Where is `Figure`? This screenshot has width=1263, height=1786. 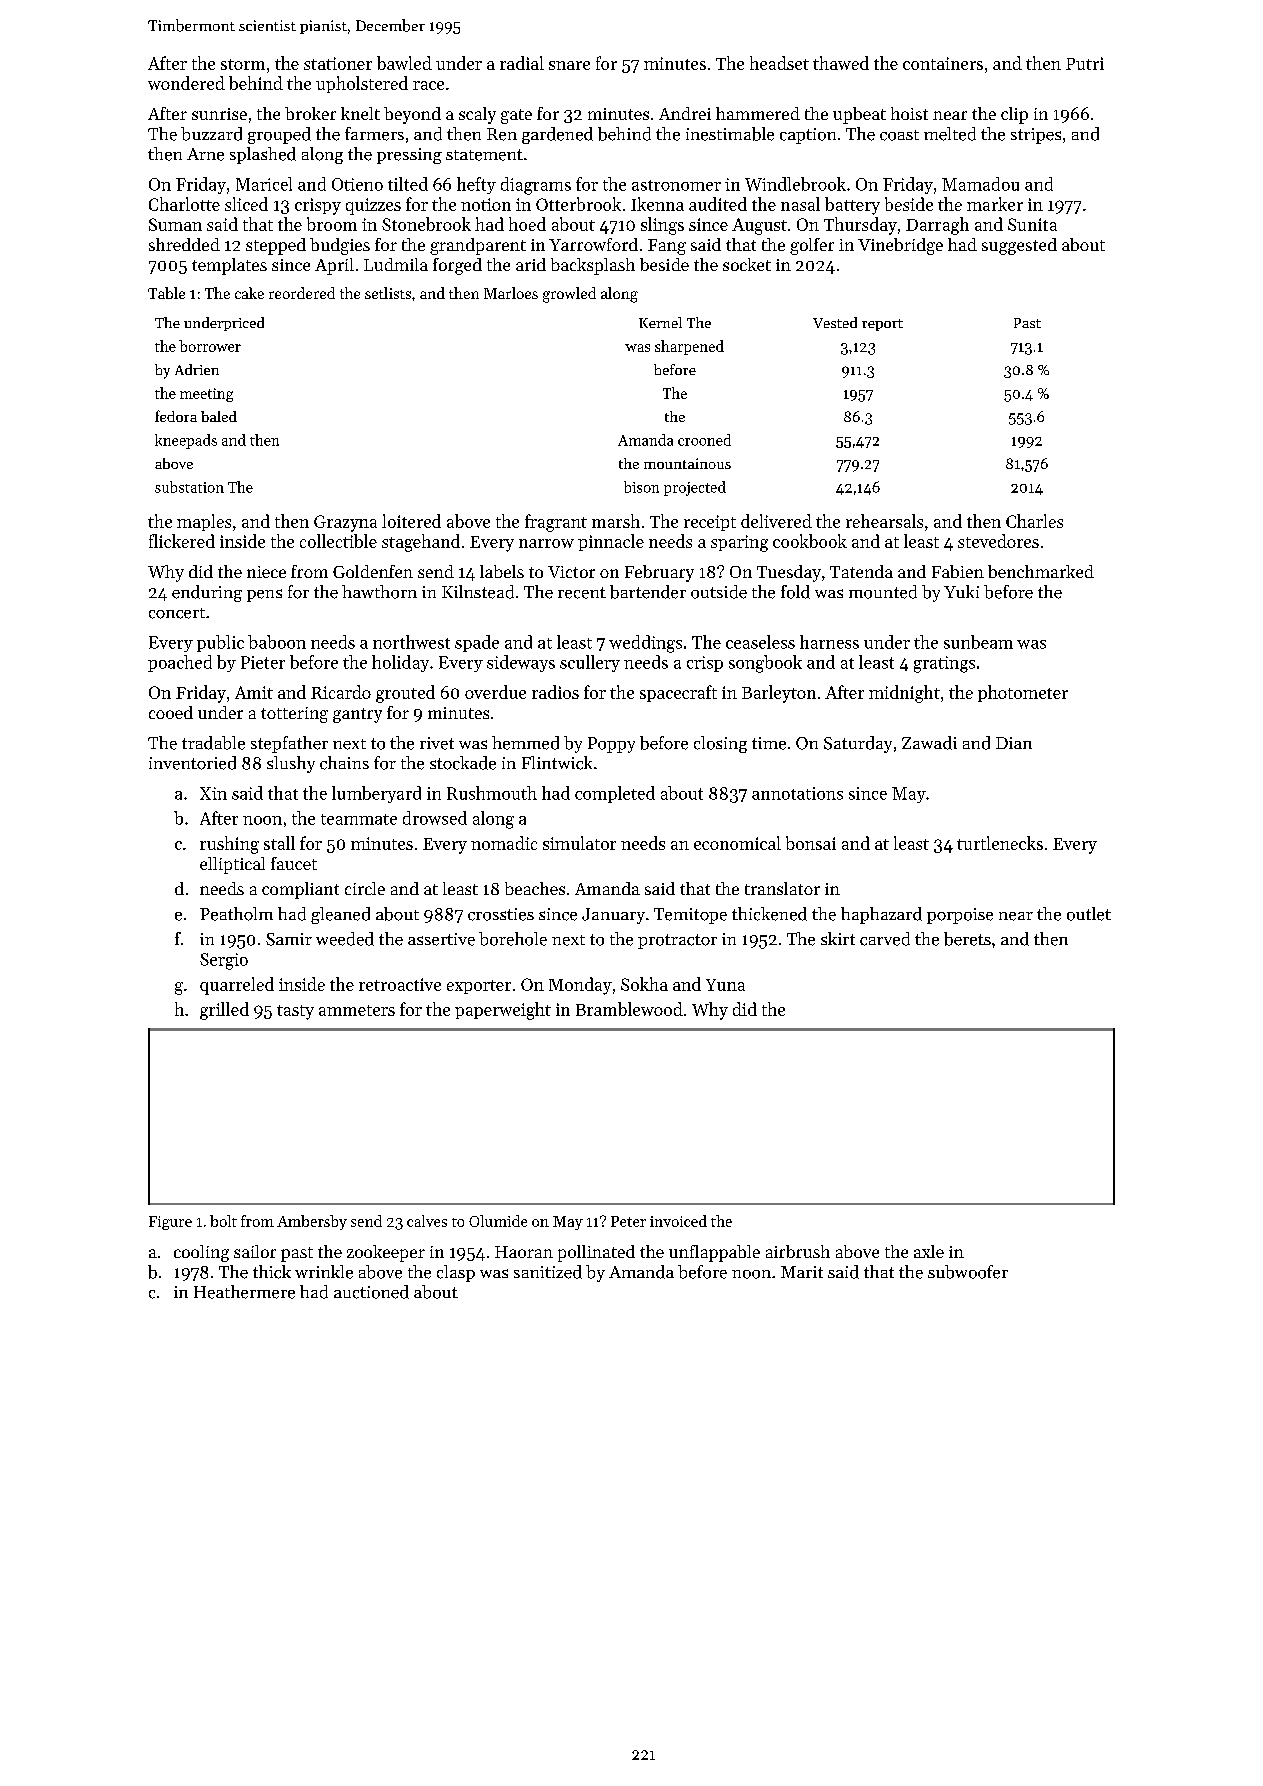 Figure is located at coordinates (170, 1223).
